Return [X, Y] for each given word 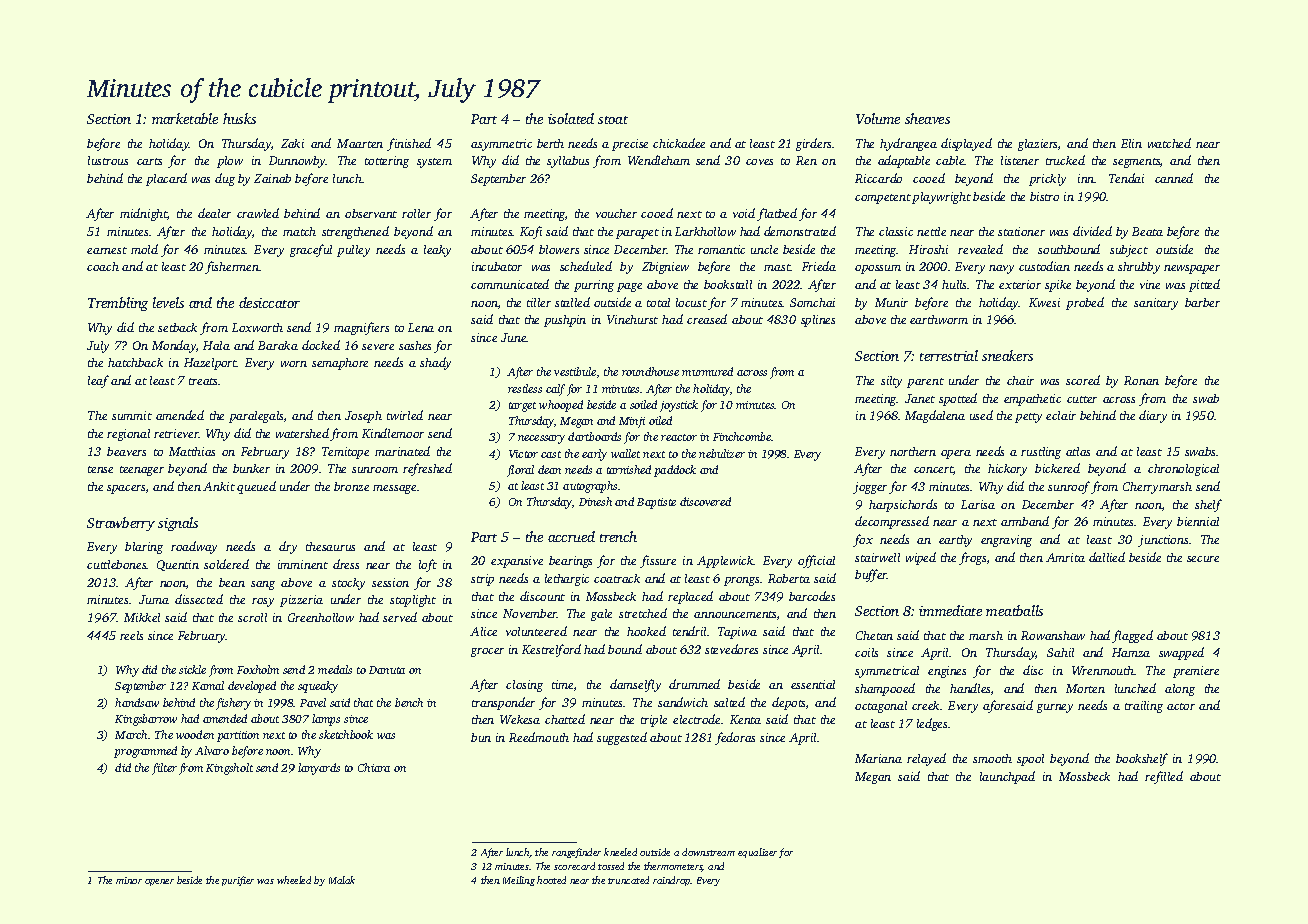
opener [159, 882]
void [744, 213]
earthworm [939, 319]
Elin [1131, 143]
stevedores [731, 649]
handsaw [137, 702]
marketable [185, 118]
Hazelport [210, 364]
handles [970, 688]
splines [818, 321]
